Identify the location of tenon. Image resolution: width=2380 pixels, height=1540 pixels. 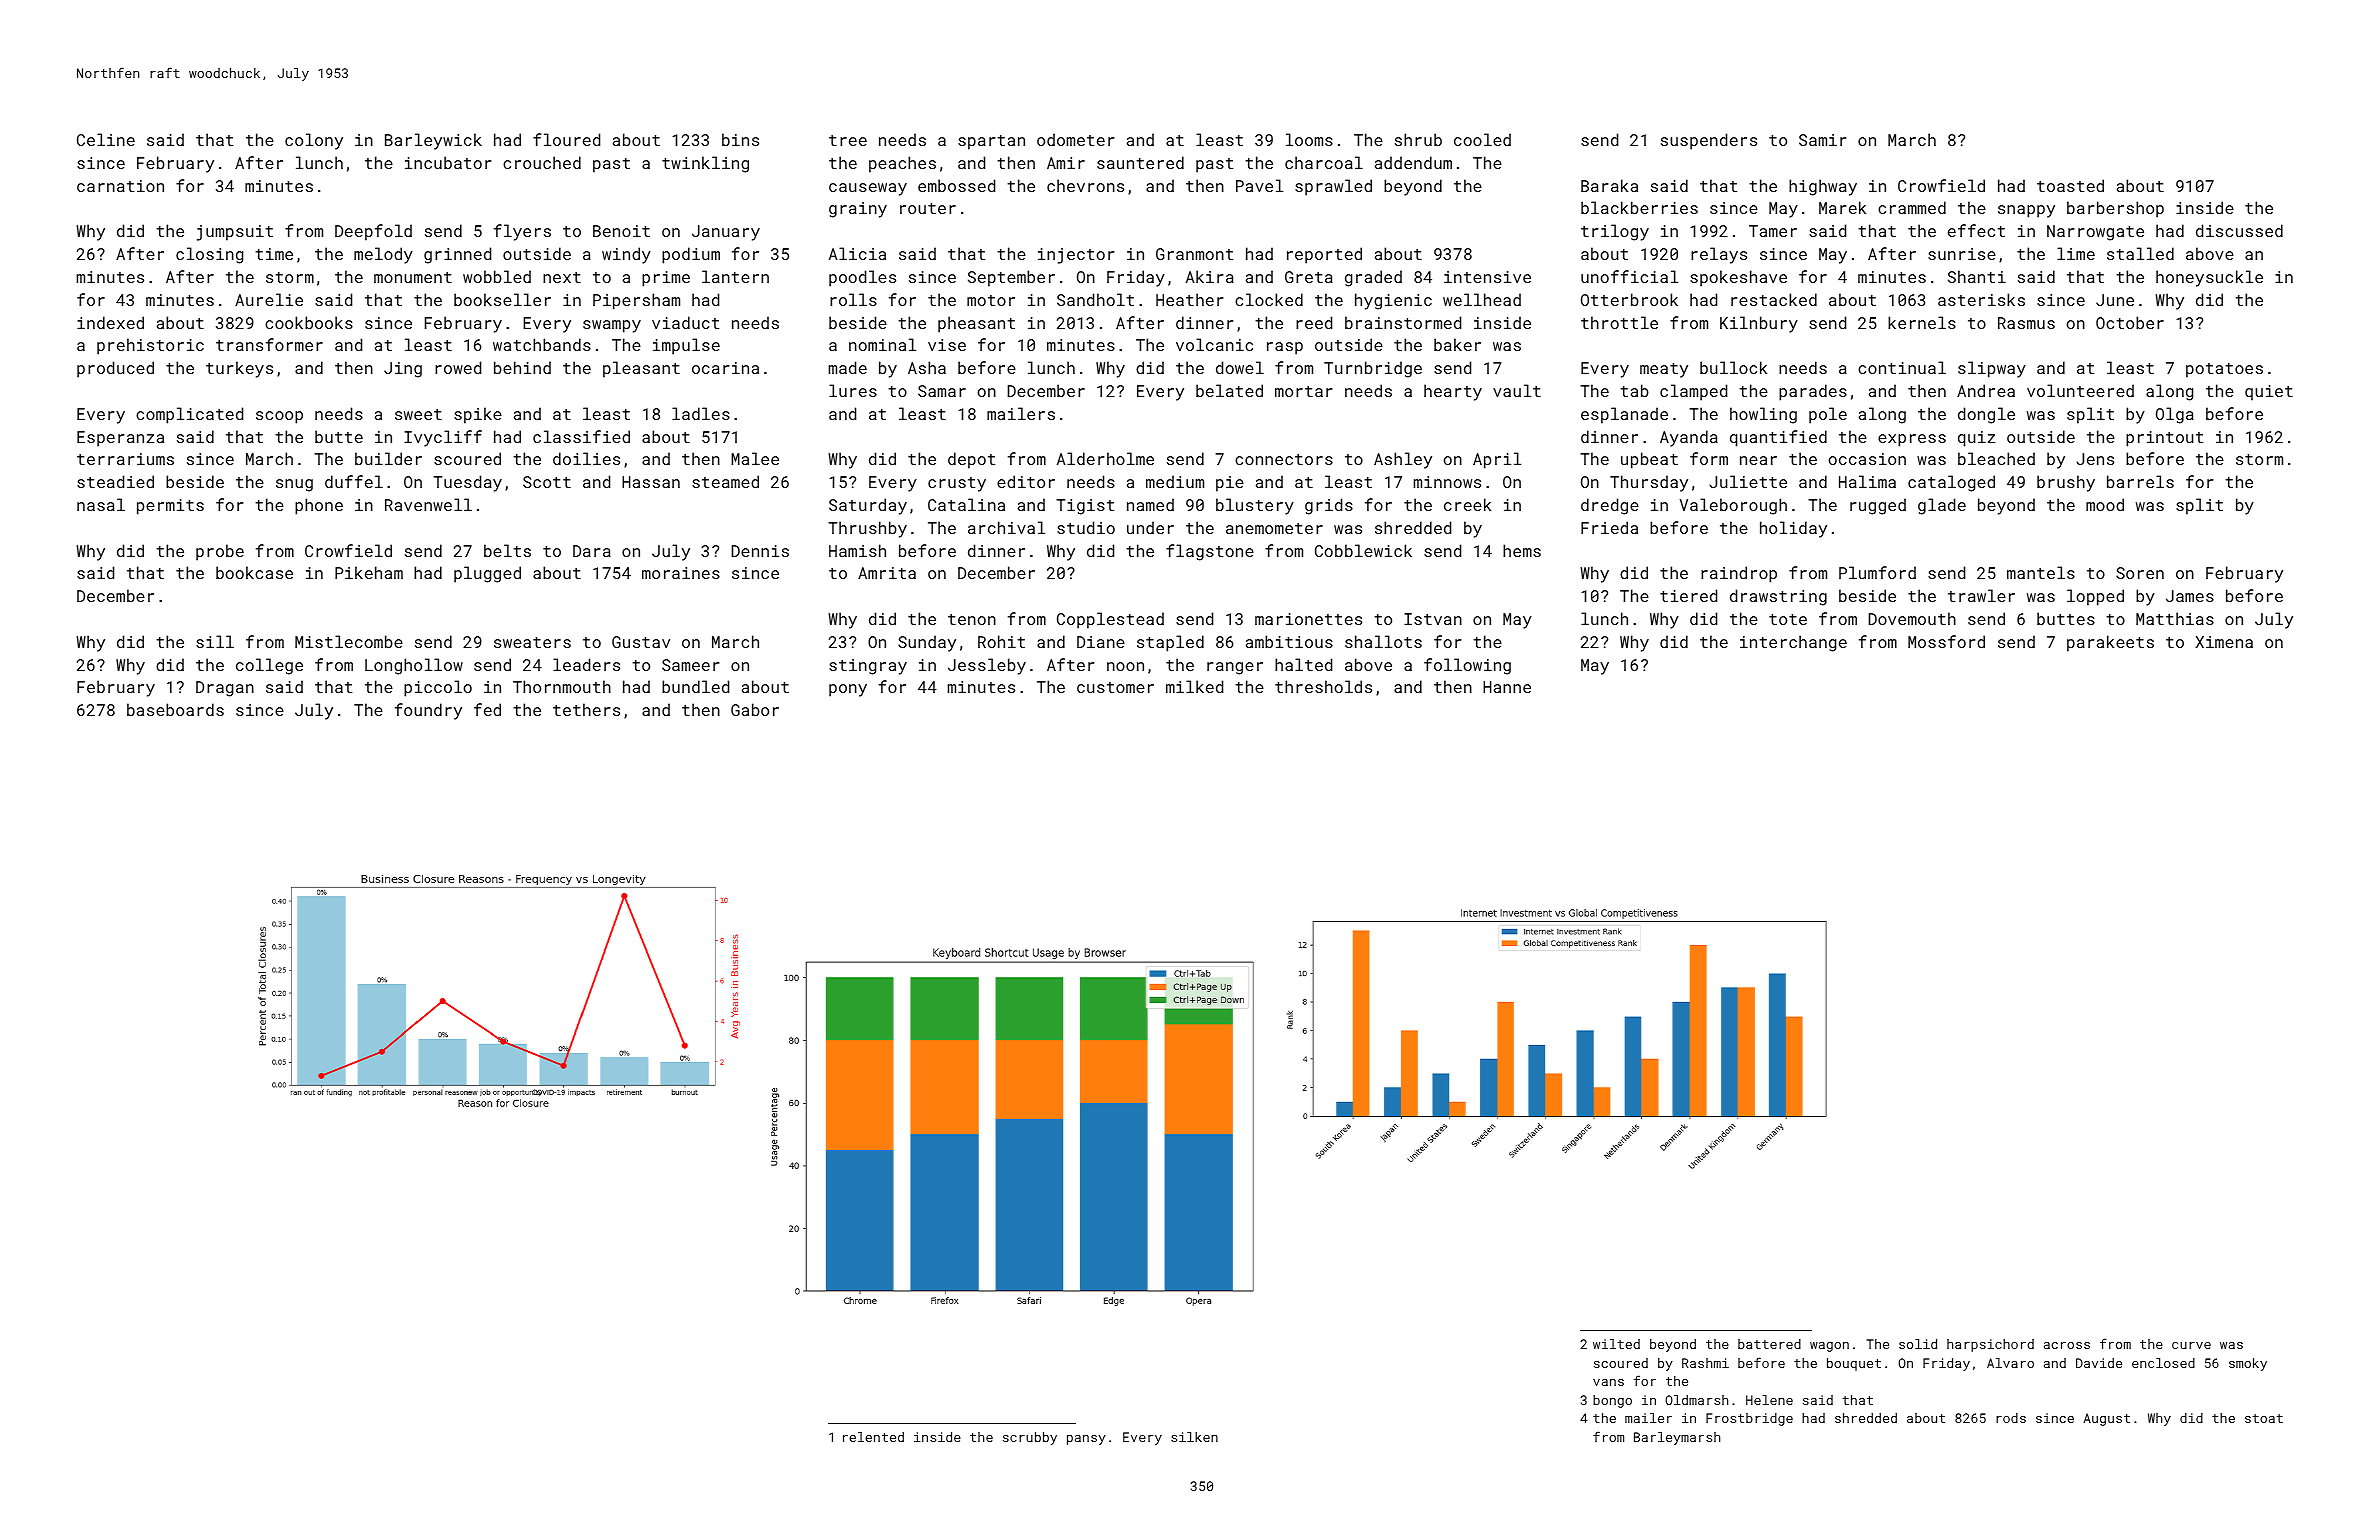
(972, 619).
